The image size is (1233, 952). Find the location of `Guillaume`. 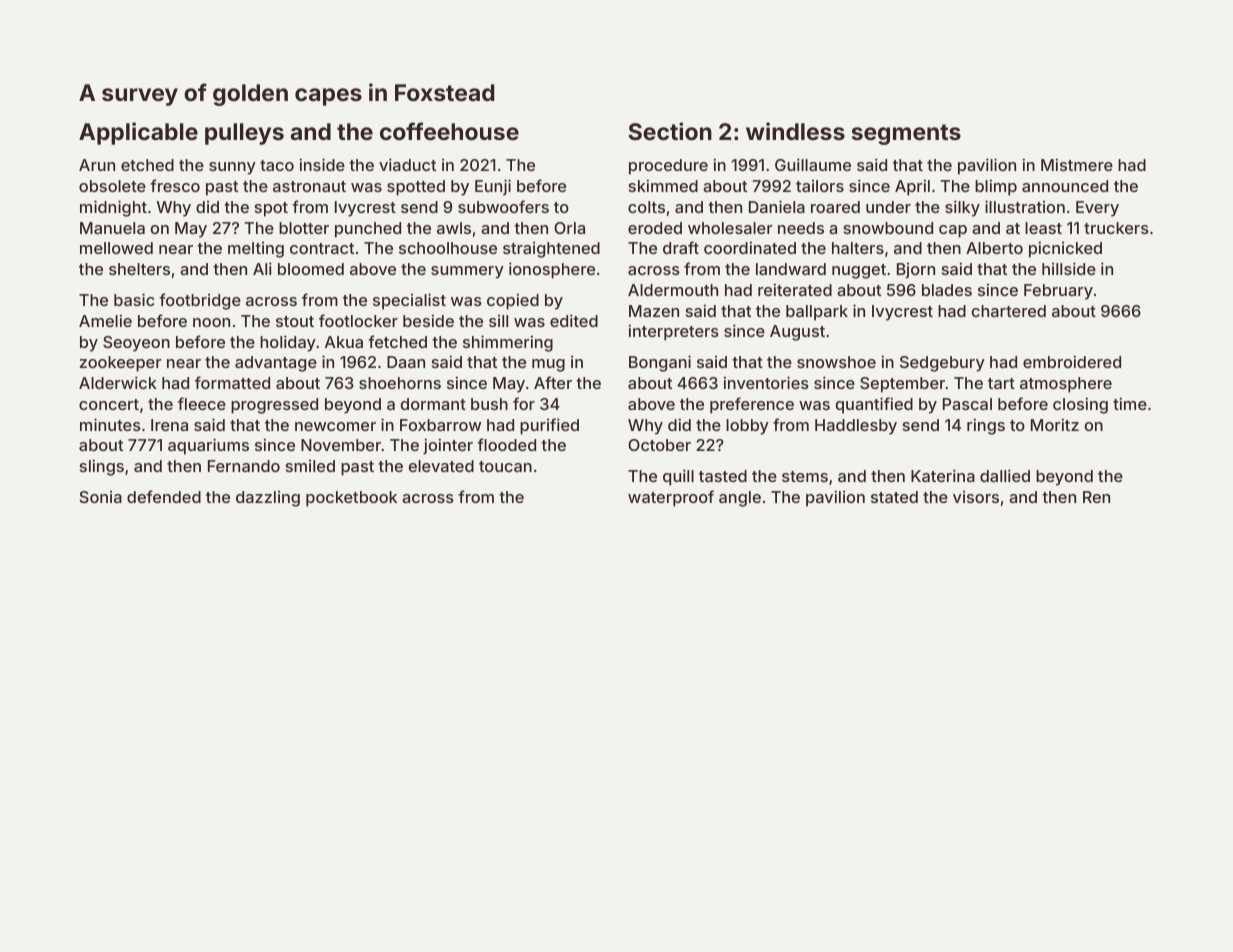

Guillaume is located at coordinates (813, 164).
